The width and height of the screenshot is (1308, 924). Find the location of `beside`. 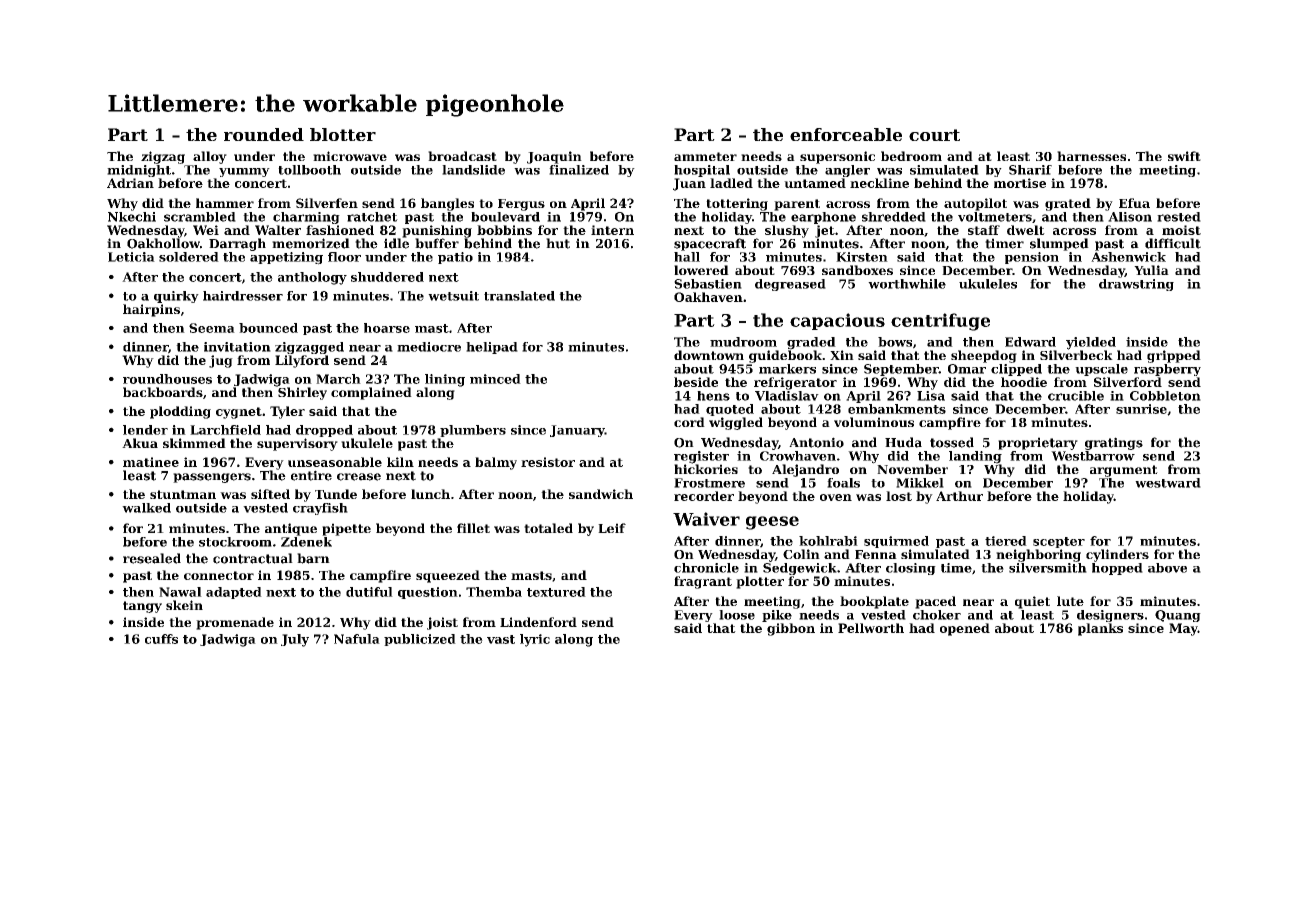

beside is located at coordinates (696, 382).
